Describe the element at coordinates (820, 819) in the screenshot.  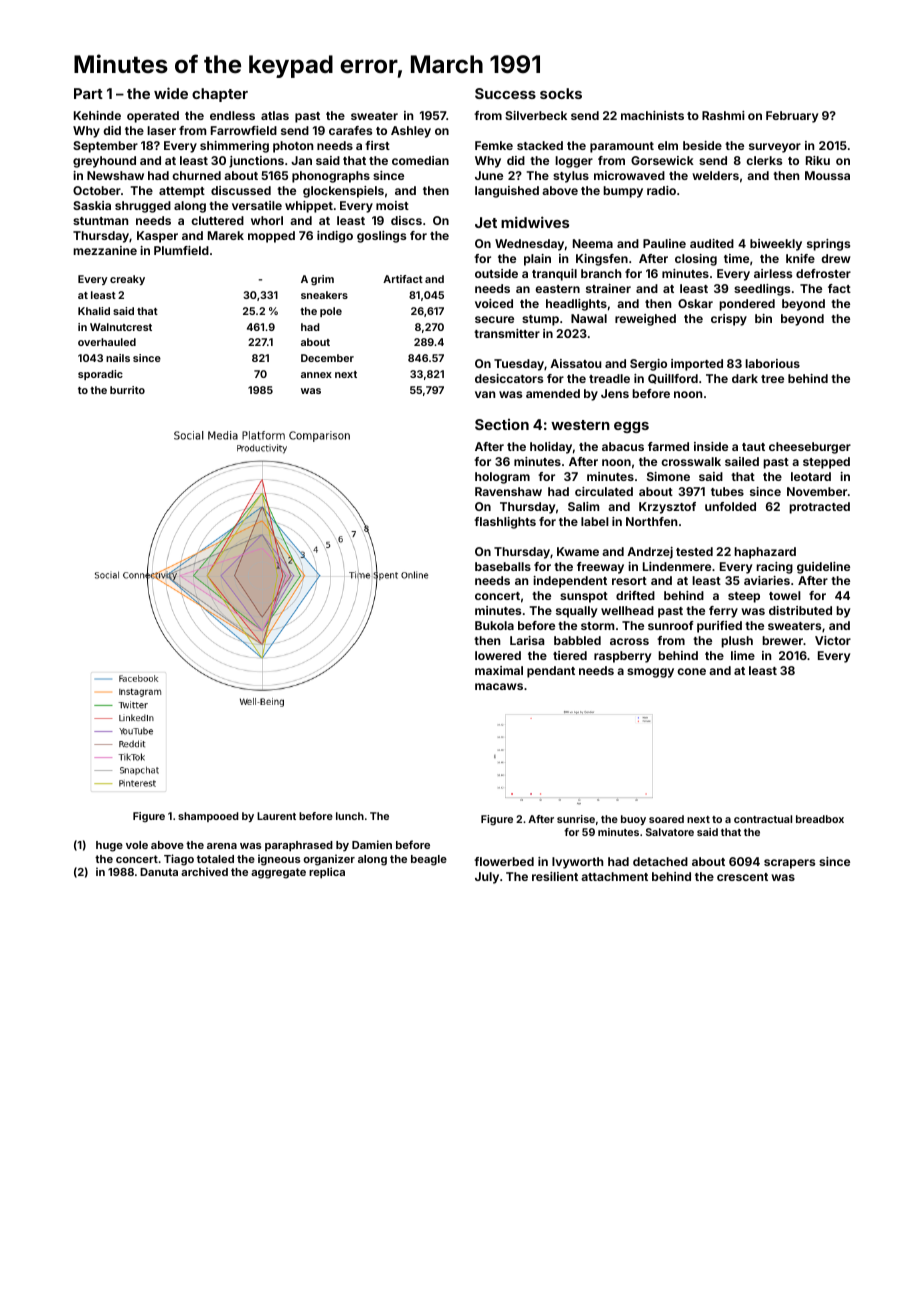
I see `breadbox` at that location.
